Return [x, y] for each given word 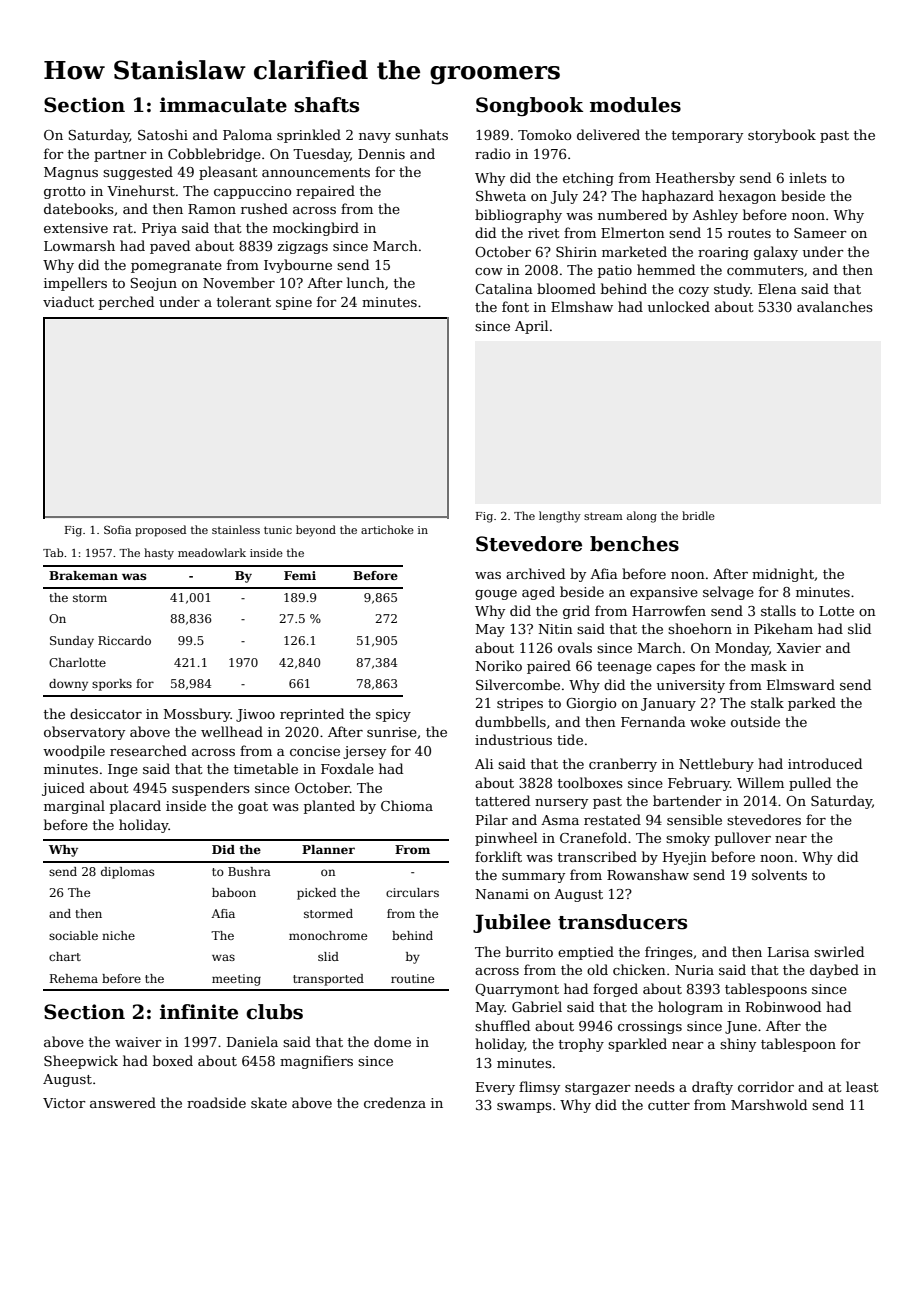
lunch [366, 282]
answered [123, 1102]
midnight [783, 575]
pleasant [228, 173]
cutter [669, 1105]
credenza [395, 1102]
